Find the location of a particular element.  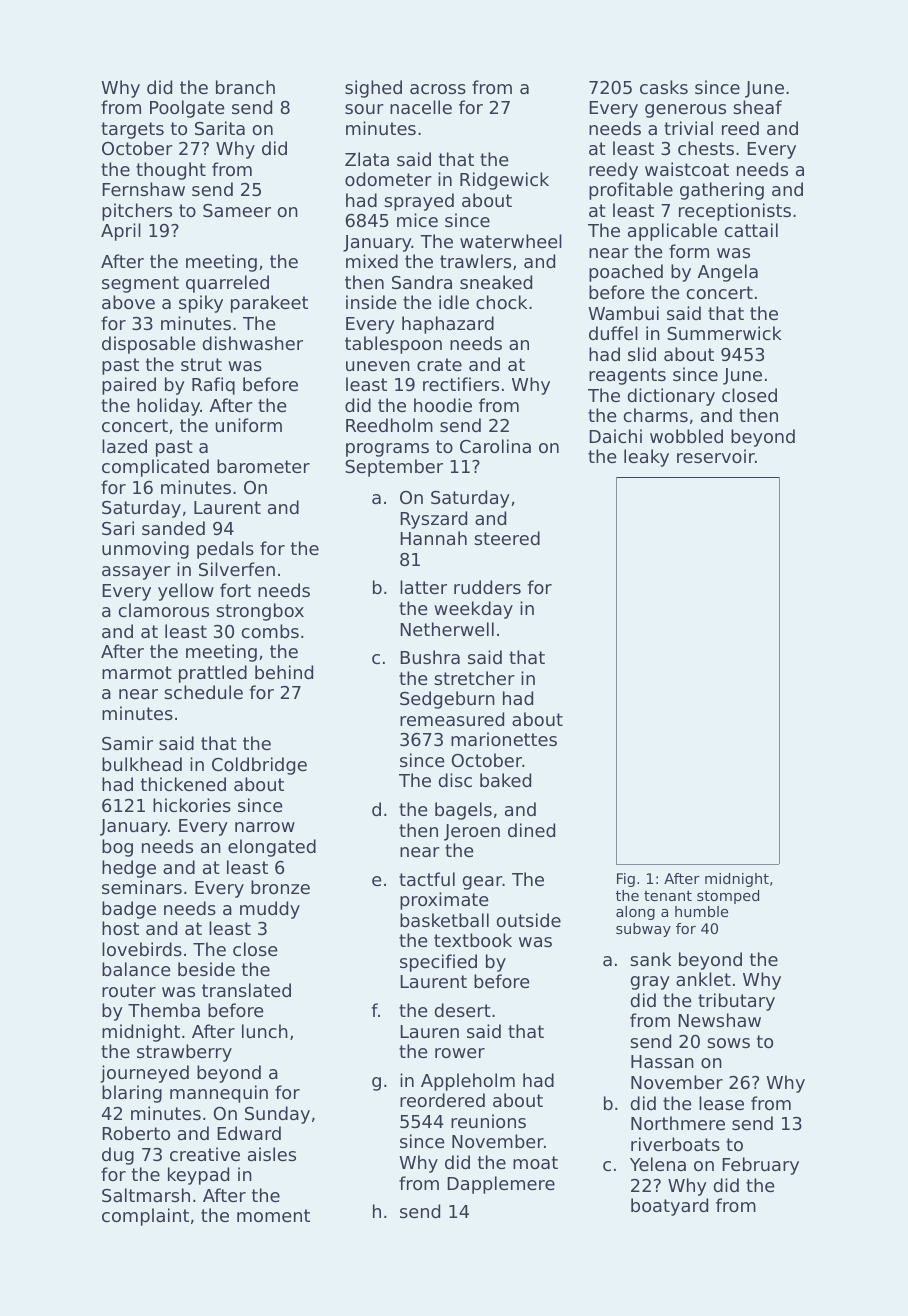

moment is located at coordinates (273, 1215).
